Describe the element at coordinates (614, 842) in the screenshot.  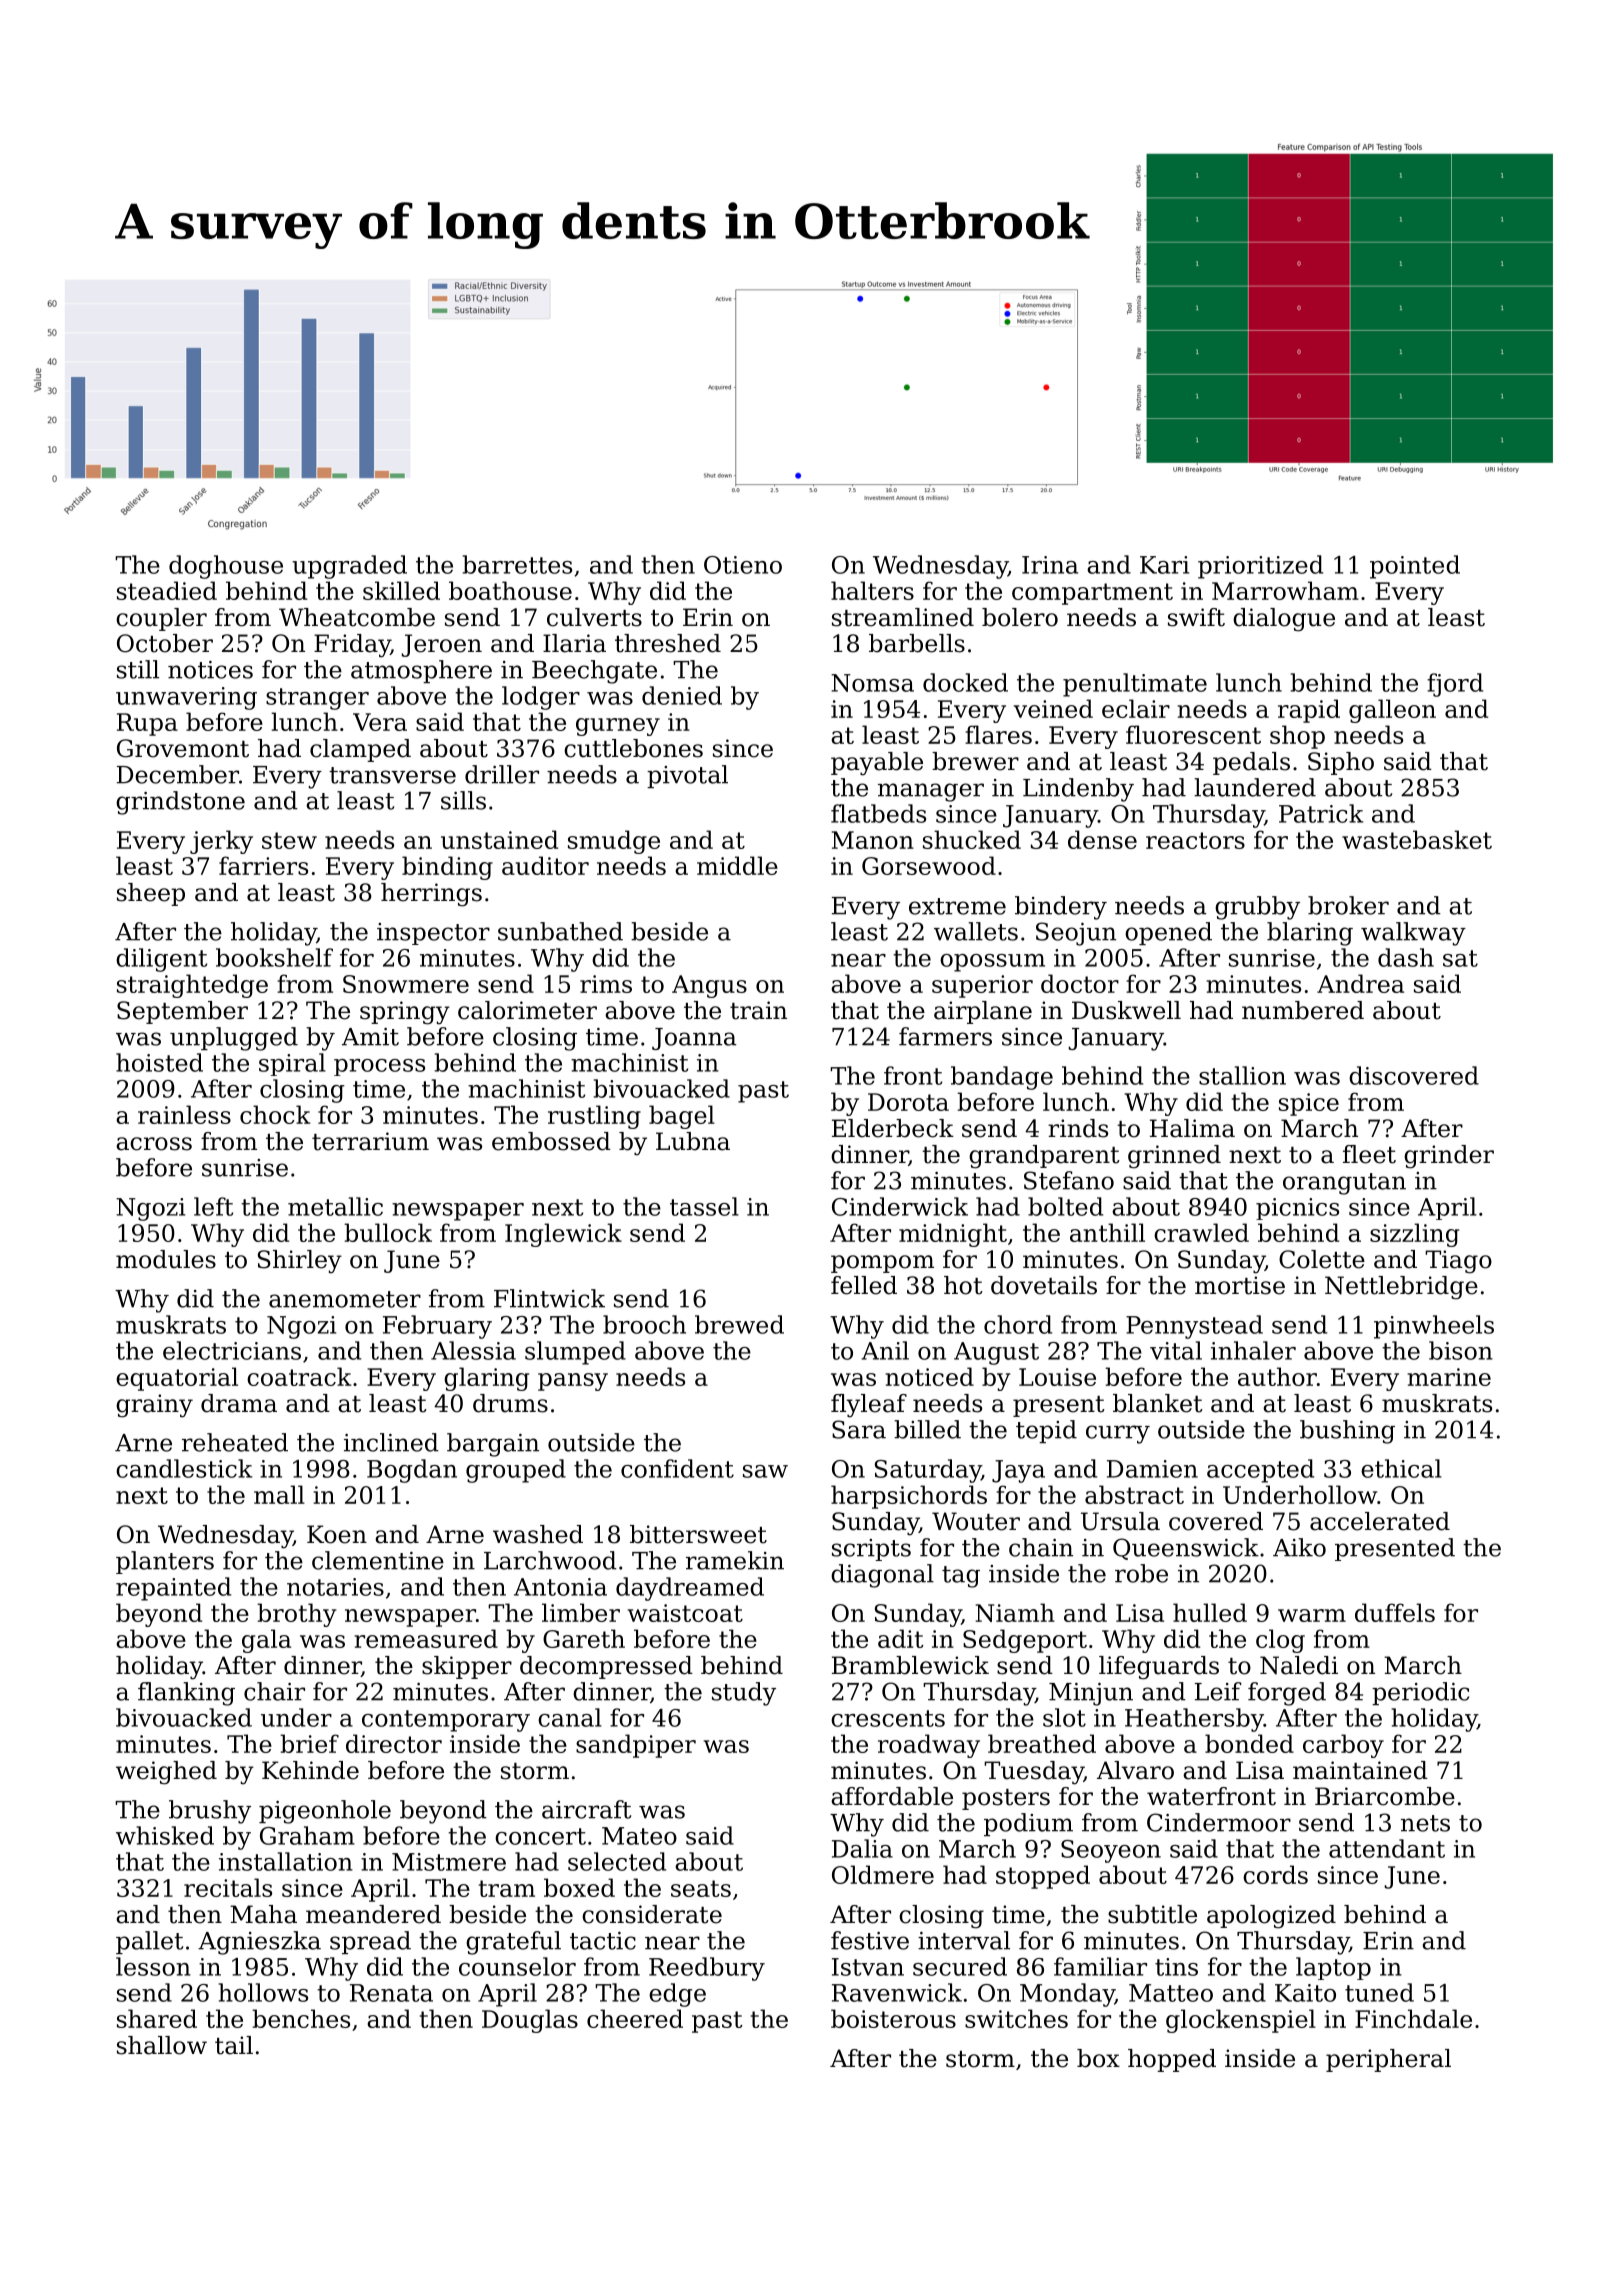
I see `smudge` at that location.
